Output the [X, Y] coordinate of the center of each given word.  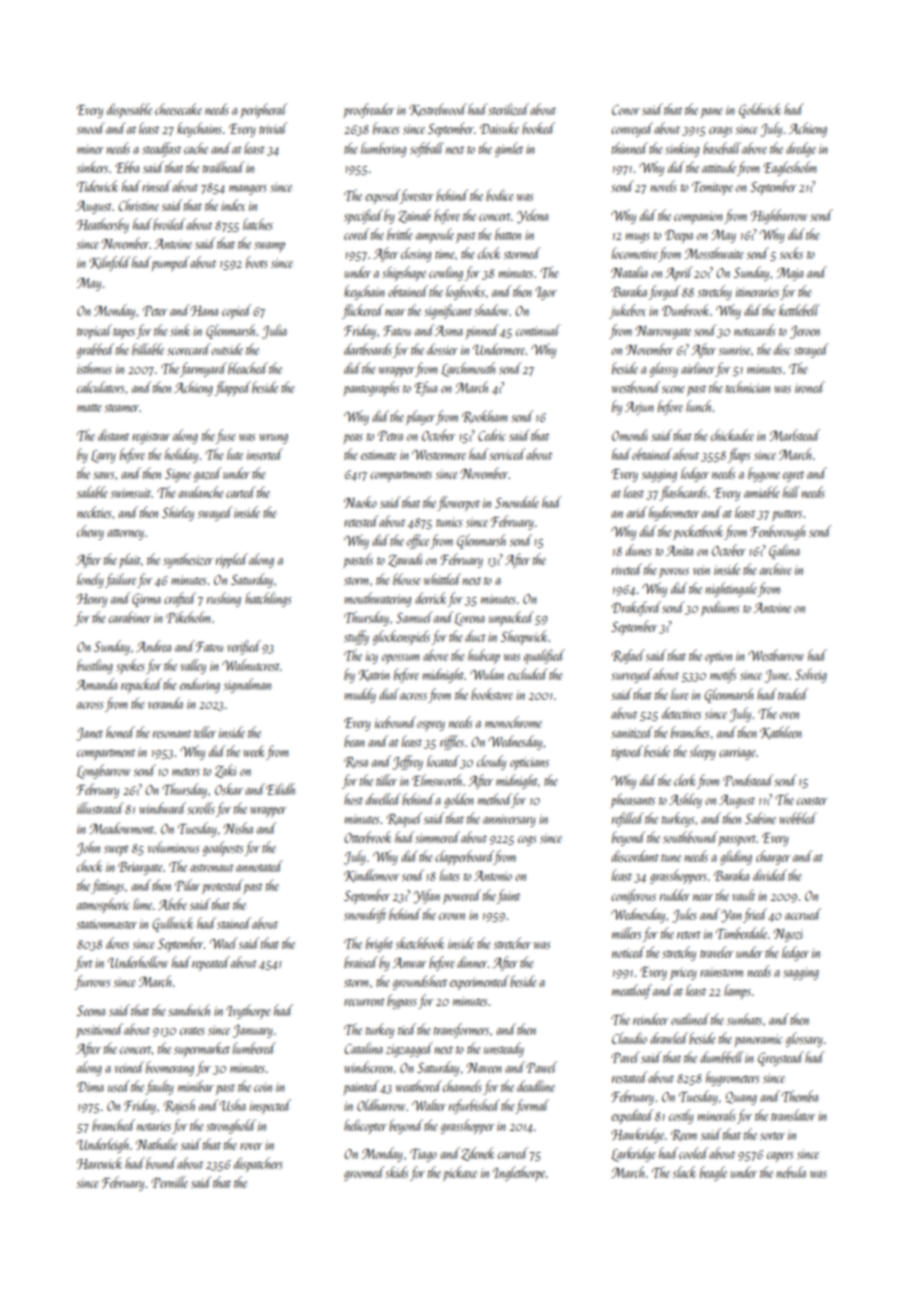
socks [791, 253]
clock [489, 253]
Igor [546, 293]
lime [142, 904]
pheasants [633, 800]
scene [673, 389]
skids [397, 1172]
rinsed [156, 186]
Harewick [99, 1163]
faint [508, 896]
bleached [248, 368]
